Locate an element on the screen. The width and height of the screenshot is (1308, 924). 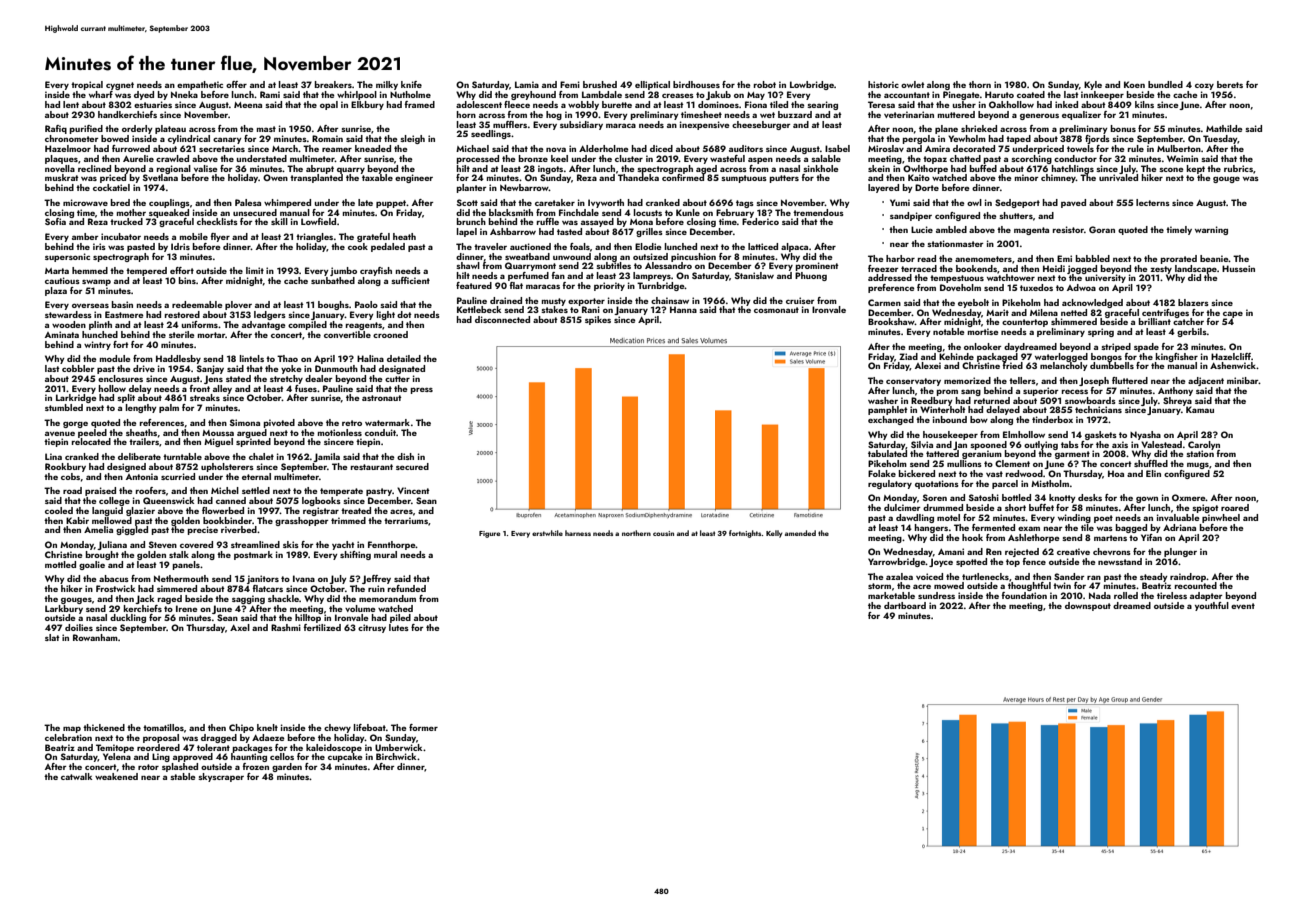
shackle is located at coordinates (283, 598).
